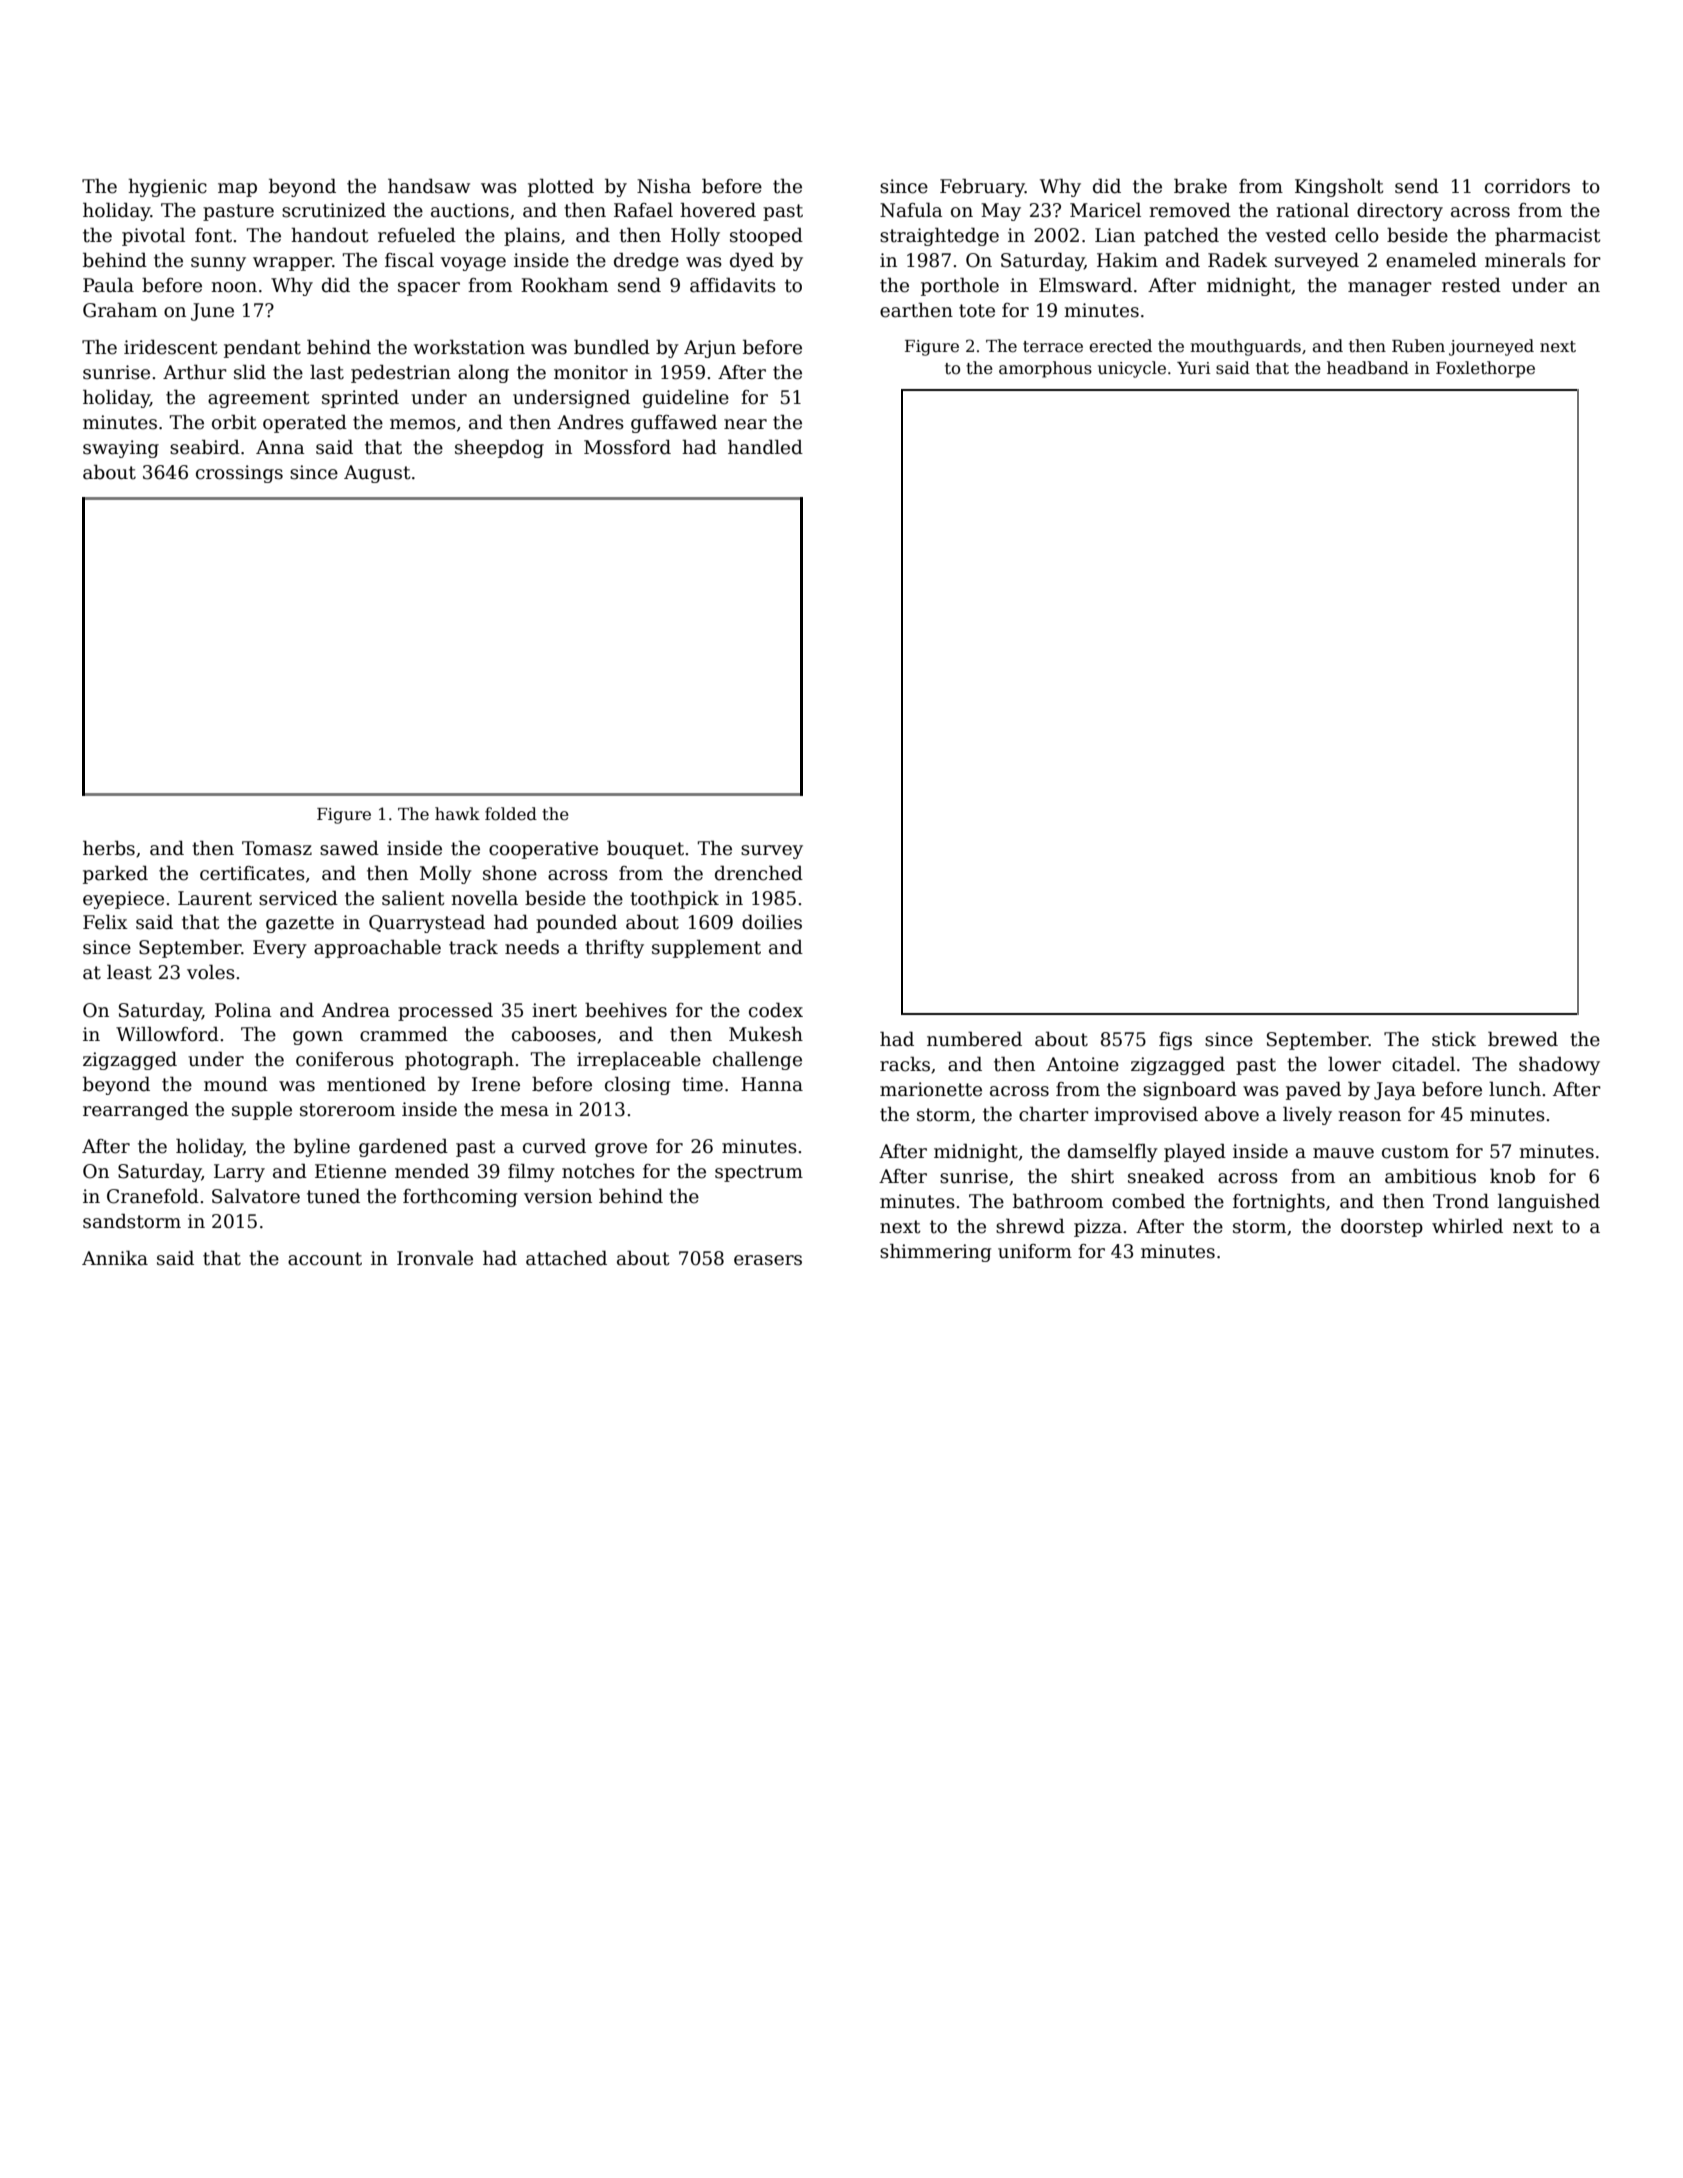 Image resolution: width=1683 pixels, height=2178 pixels. I want to click on handled, so click(765, 447).
